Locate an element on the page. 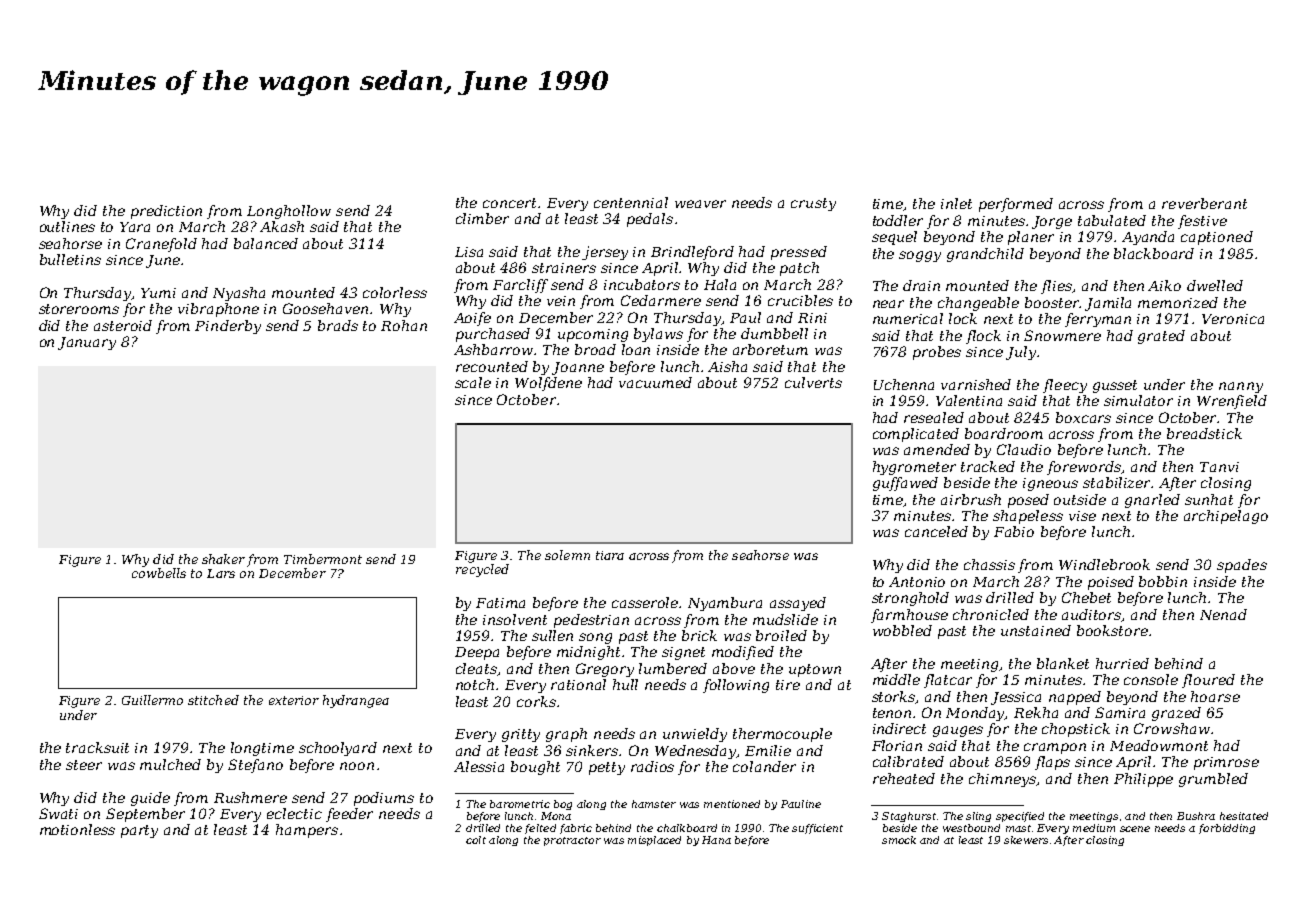 Image resolution: width=1308 pixels, height=924 pixels. party is located at coordinates (139, 831).
